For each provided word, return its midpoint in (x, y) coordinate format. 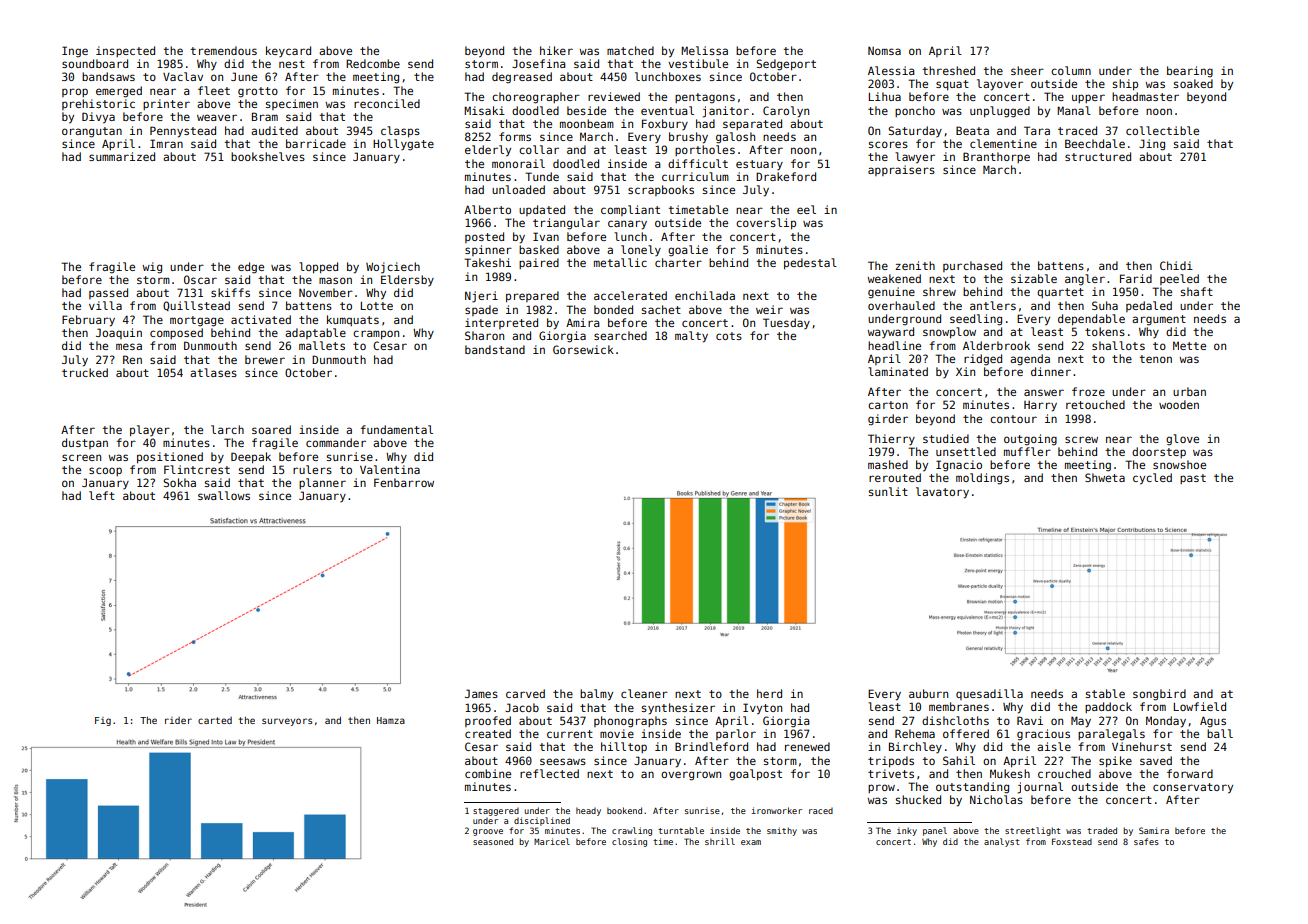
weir (769, 309)
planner (322, 483)
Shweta (1105, 477)
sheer (1027, 70)
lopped (318, 267)
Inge (75, 52)
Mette (1189, 345)
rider (178, 720)
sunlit (888, 491)
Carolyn (786, 112)
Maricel (552, 841)
